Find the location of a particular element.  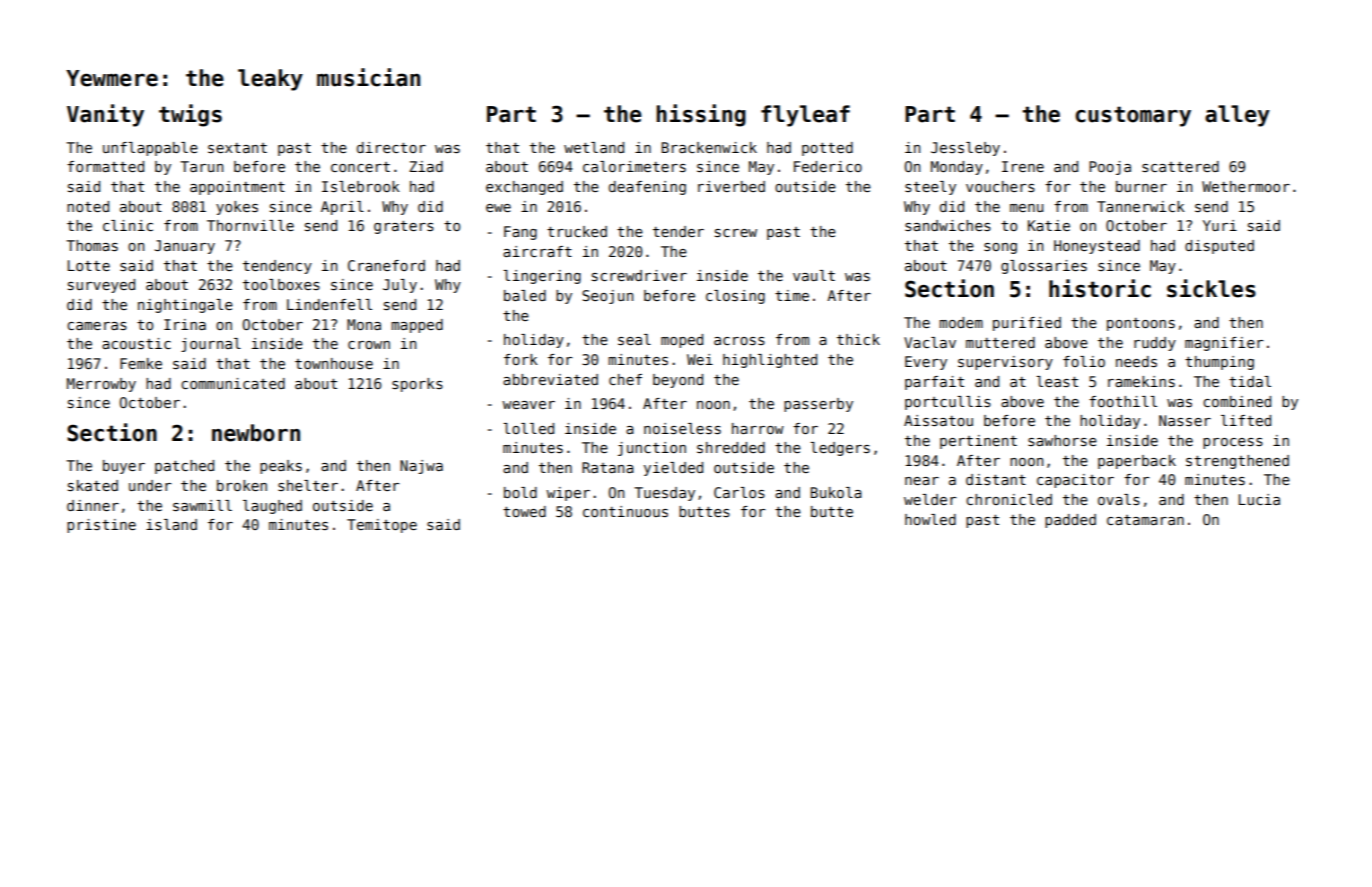

tidal is located at coordinates (1250, 381).
